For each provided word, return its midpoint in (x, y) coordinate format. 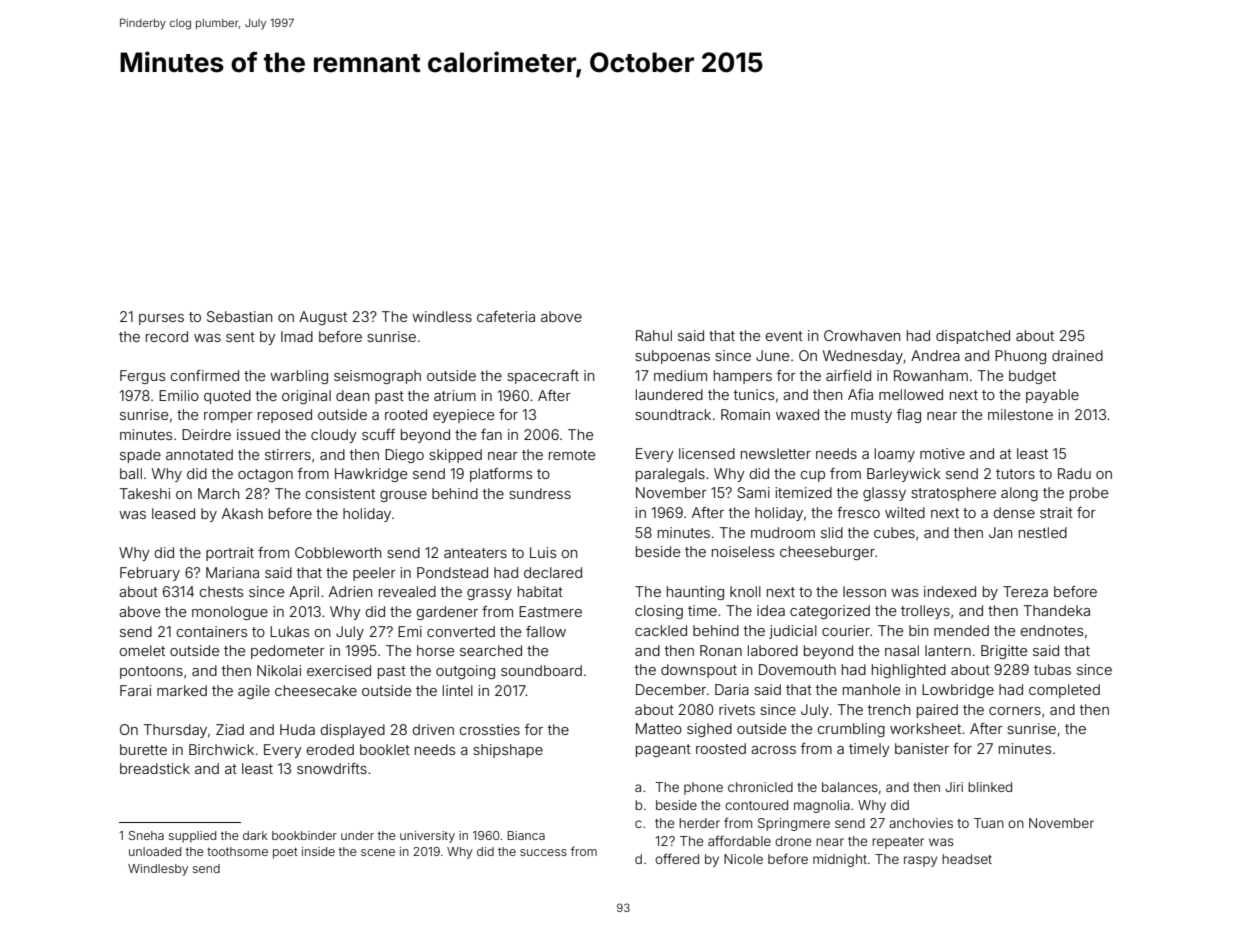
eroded (330, 749)
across (773, 750)
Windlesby (158, 870)
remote (572, 455)
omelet (142, 650)
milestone (1020, 414)
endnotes (1051, 630)
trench (889, 709)
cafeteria (506, 316)
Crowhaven (862, 335)
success (543, 852)
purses (161, 319)
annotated (199, 454)
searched (491, 650)
